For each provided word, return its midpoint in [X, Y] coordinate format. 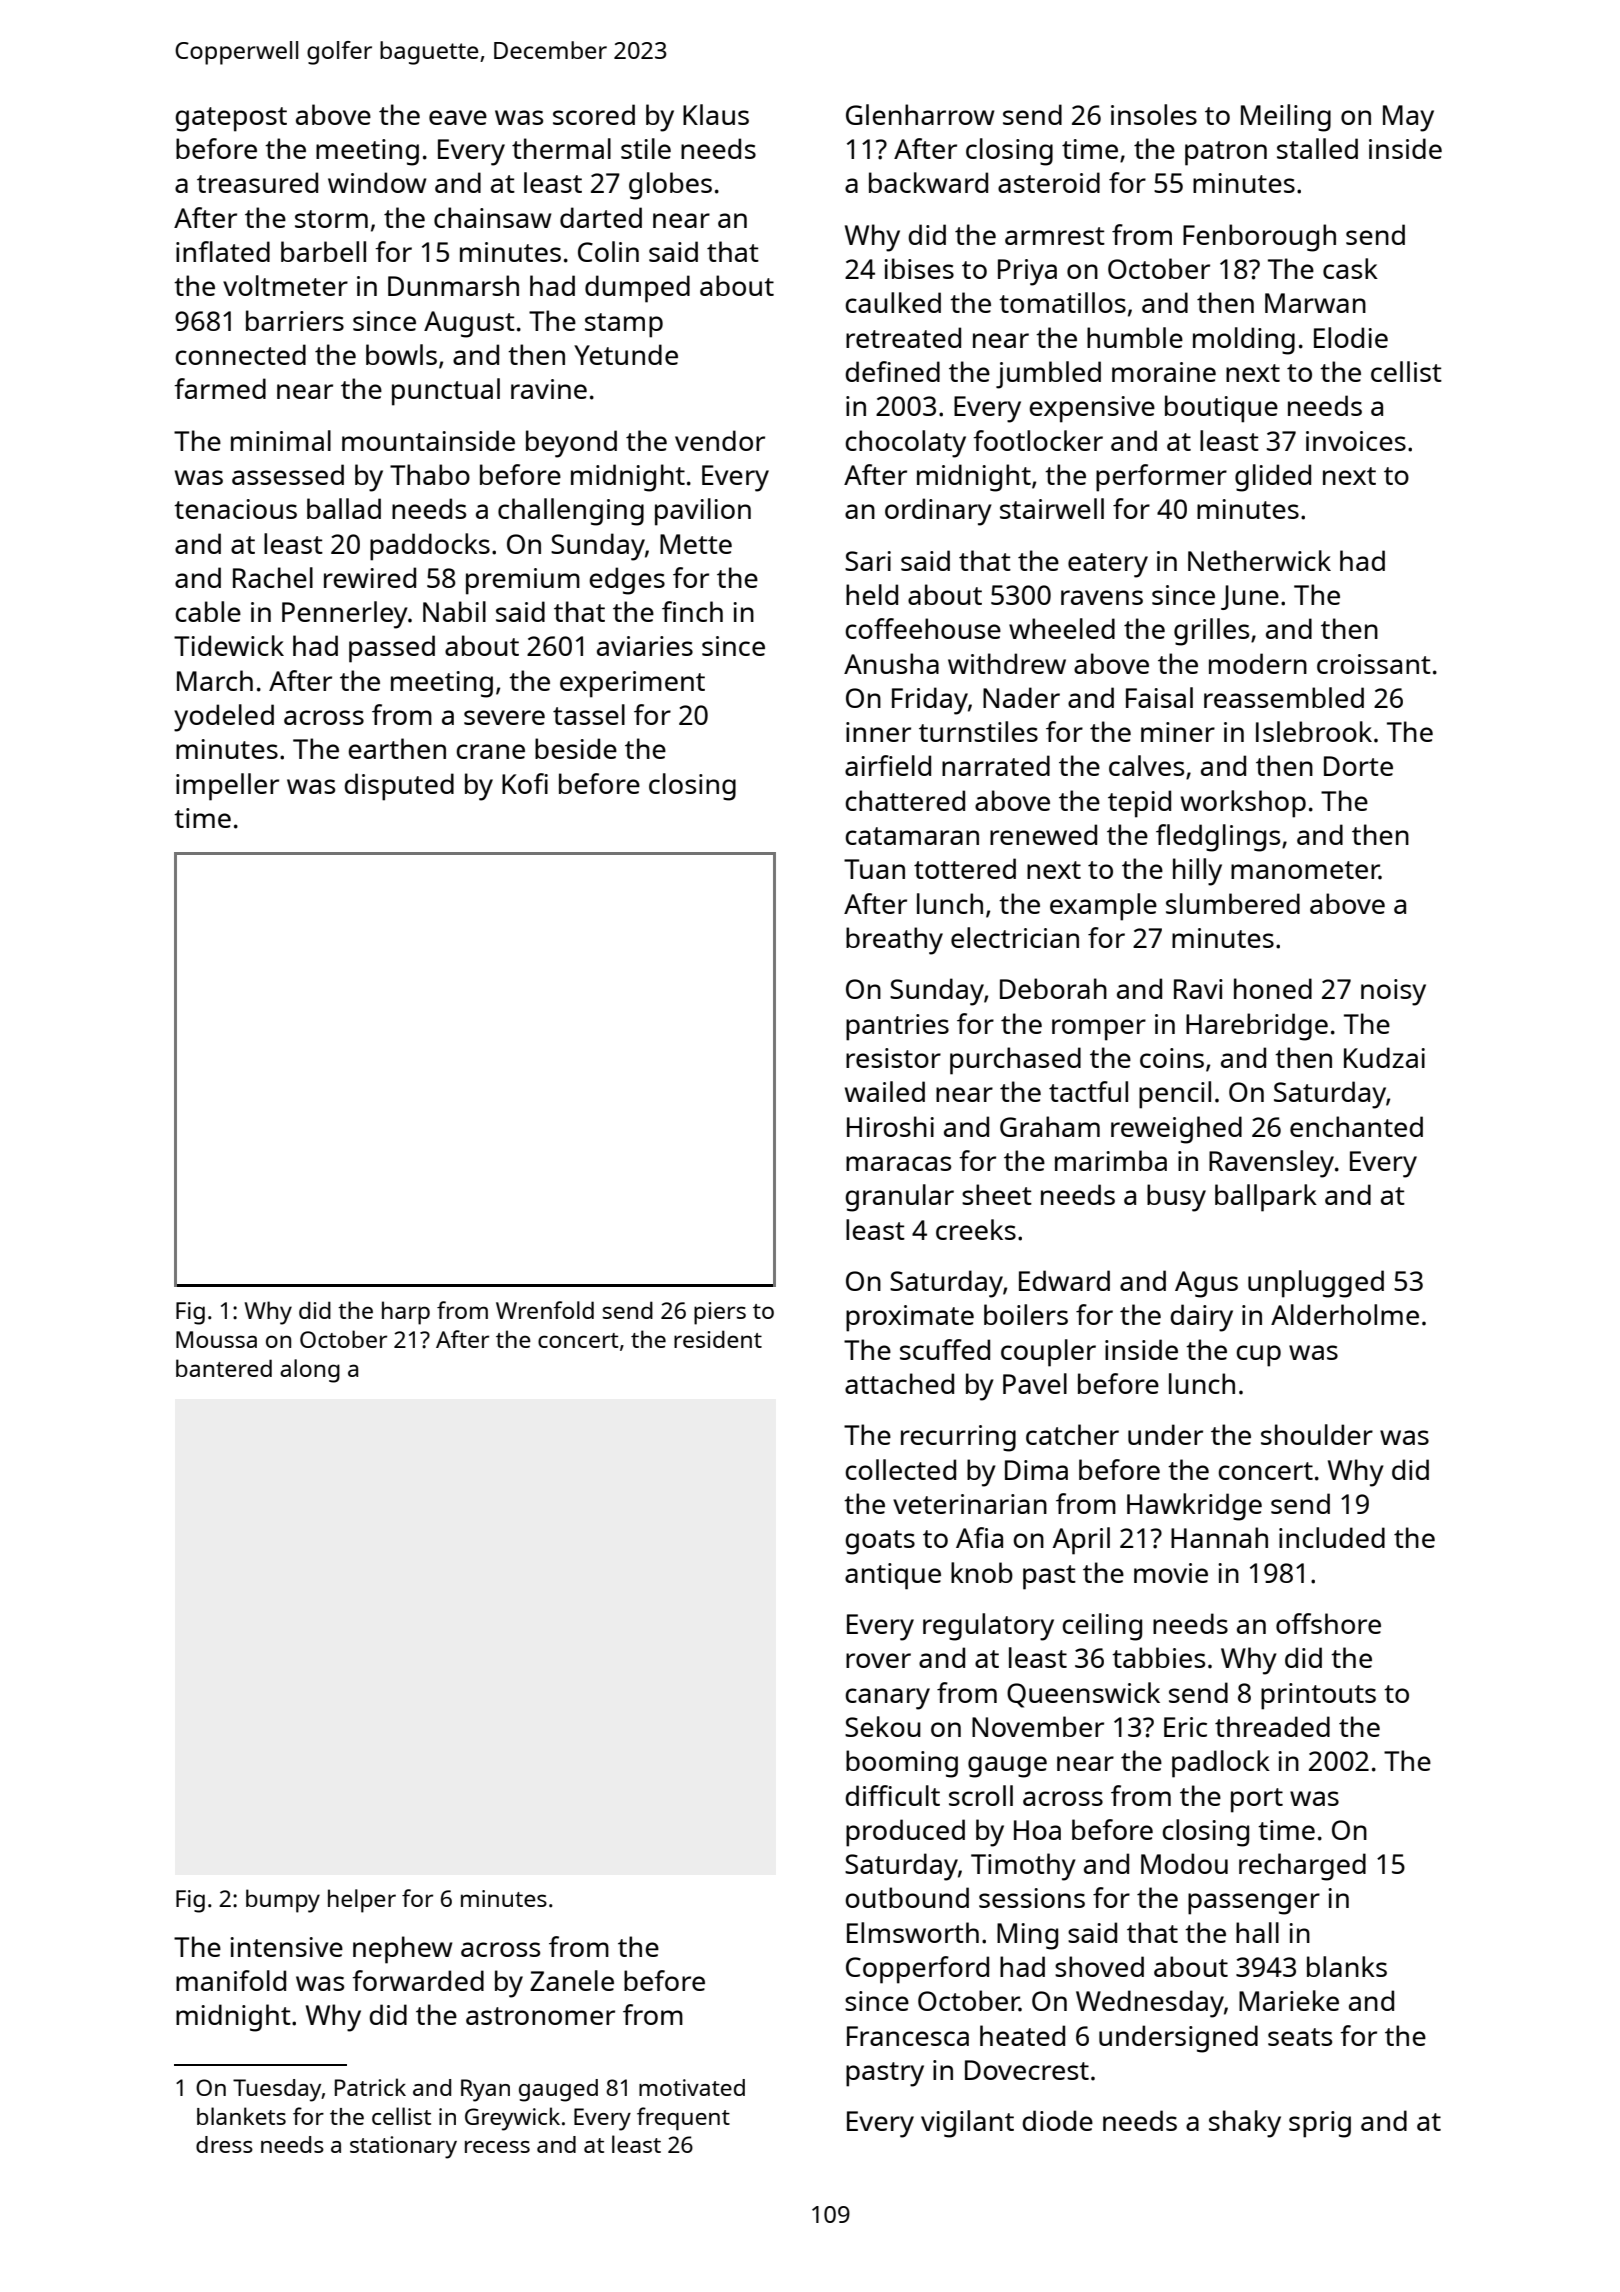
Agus [1206, 1284]
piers [720, 1313]
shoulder [1317, 1434]
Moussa [216, 1339]
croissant [1374, 664]
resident [718, 1339]
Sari [868, 561]
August [469, 324]
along [310, 1371]
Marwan [1315, 303]
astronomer [540, 2016]
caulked [893, 302]
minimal [281, 440]
